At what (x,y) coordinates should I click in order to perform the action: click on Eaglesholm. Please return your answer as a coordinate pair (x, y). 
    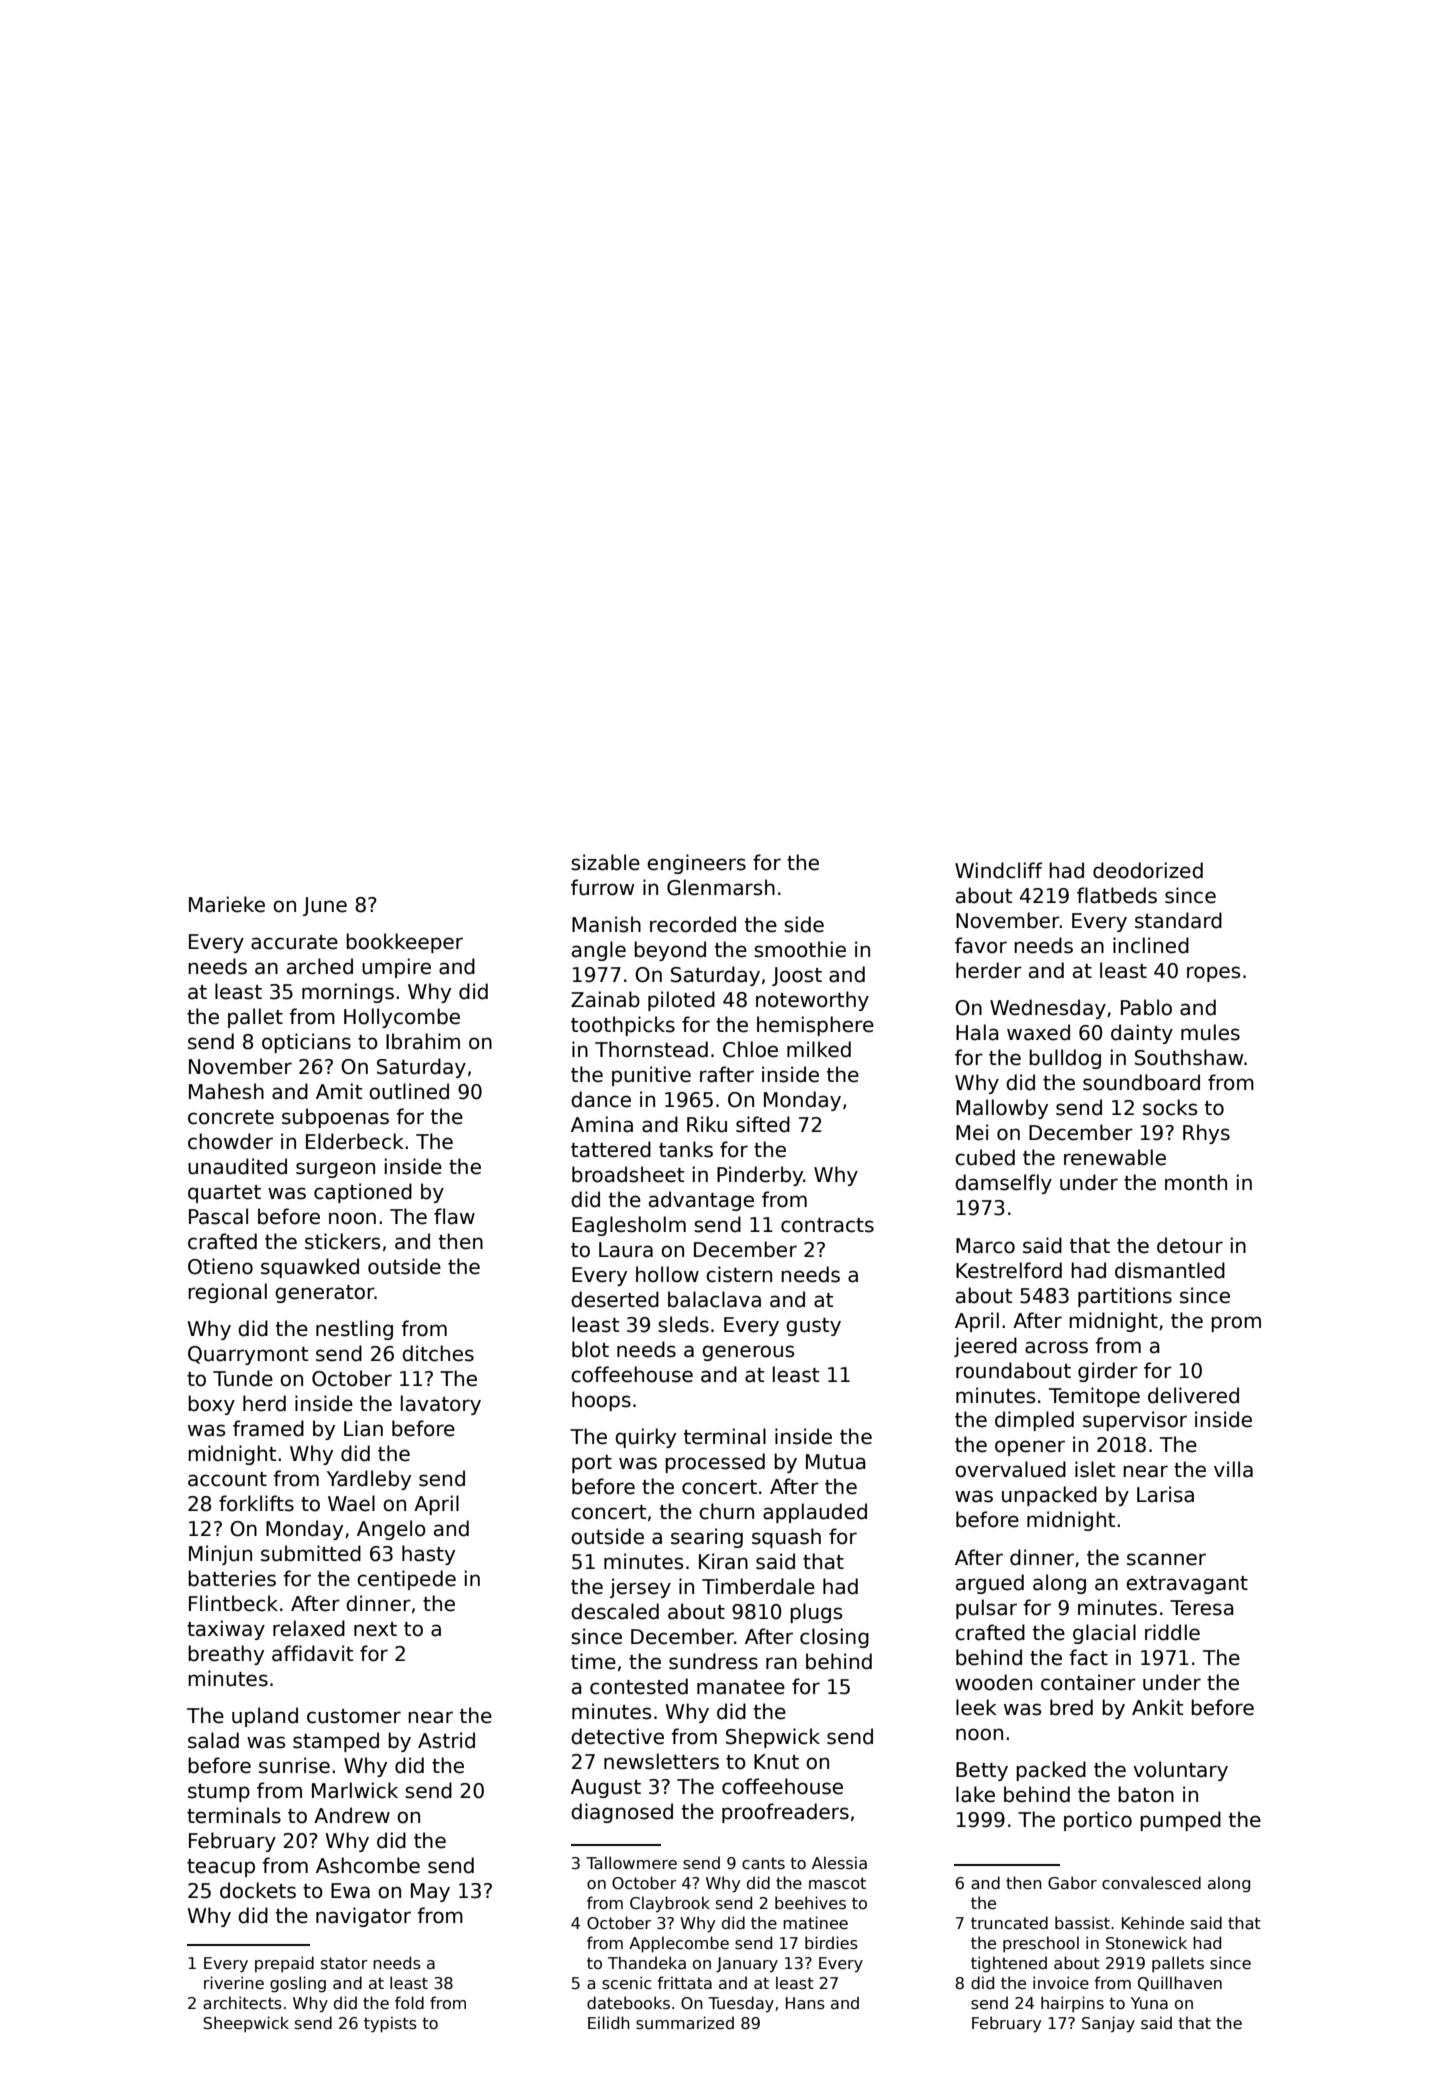
    Looking at the image, I should click on (629, 1226).
